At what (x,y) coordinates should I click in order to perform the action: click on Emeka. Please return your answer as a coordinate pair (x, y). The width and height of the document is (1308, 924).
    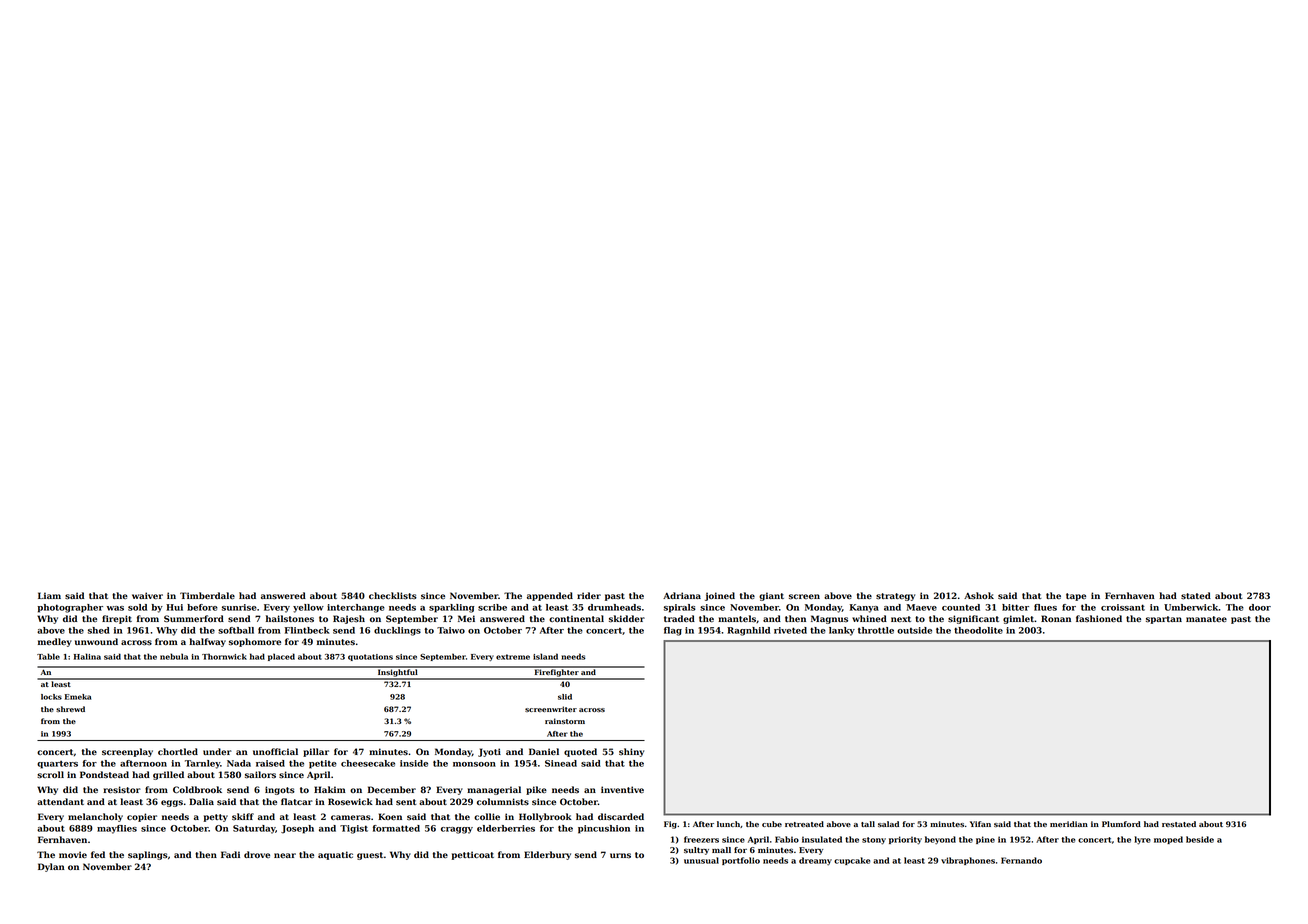
    Looking at the image, I should click on (78, 697).
